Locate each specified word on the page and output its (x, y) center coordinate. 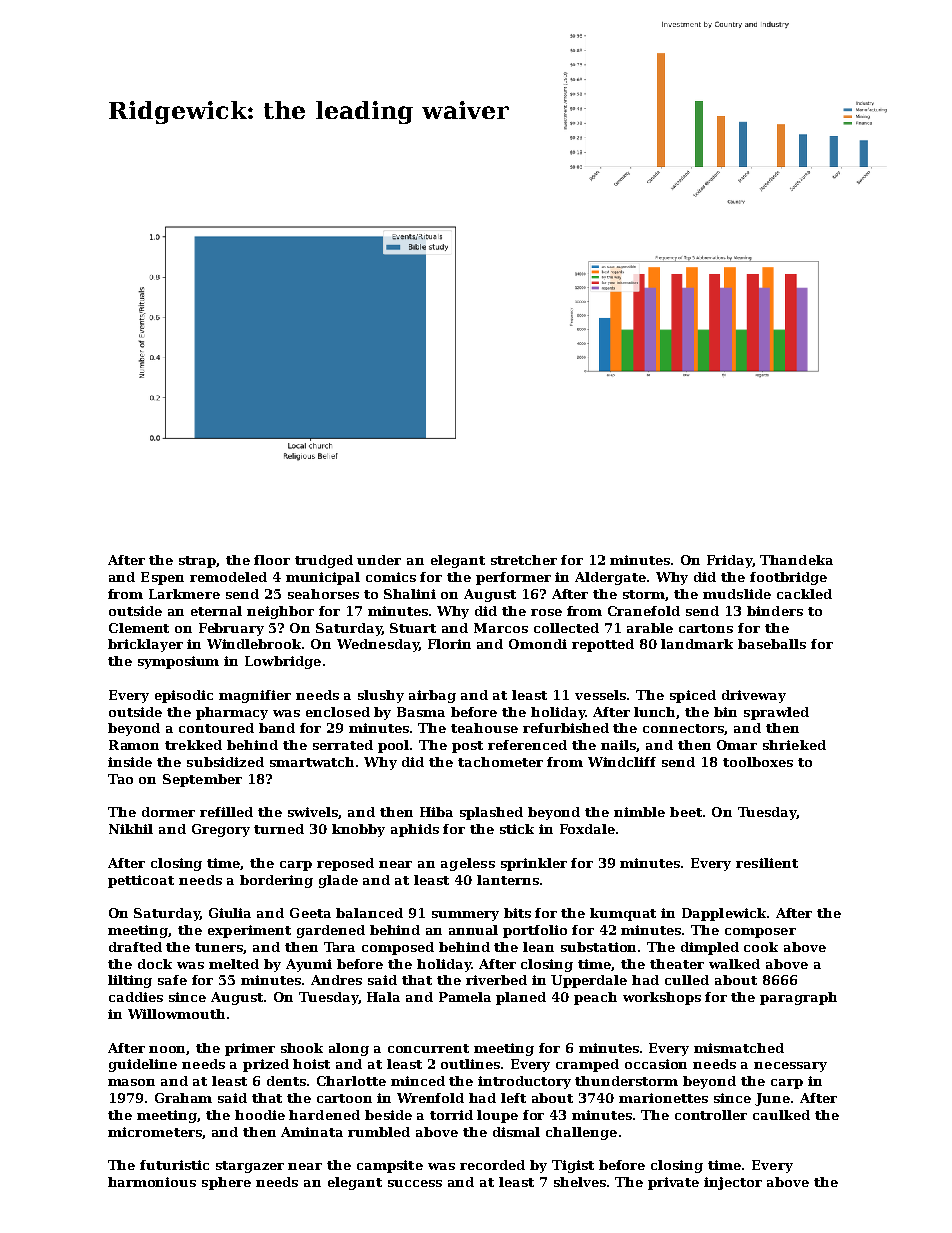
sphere (226, 1183)
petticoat (141, 881)
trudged (324, 561)
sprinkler (534, 864)
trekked (193, 745)
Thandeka (796, 560)
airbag (432, 696)
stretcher (524, 560)
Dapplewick (724, 914)
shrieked (794, 745)
